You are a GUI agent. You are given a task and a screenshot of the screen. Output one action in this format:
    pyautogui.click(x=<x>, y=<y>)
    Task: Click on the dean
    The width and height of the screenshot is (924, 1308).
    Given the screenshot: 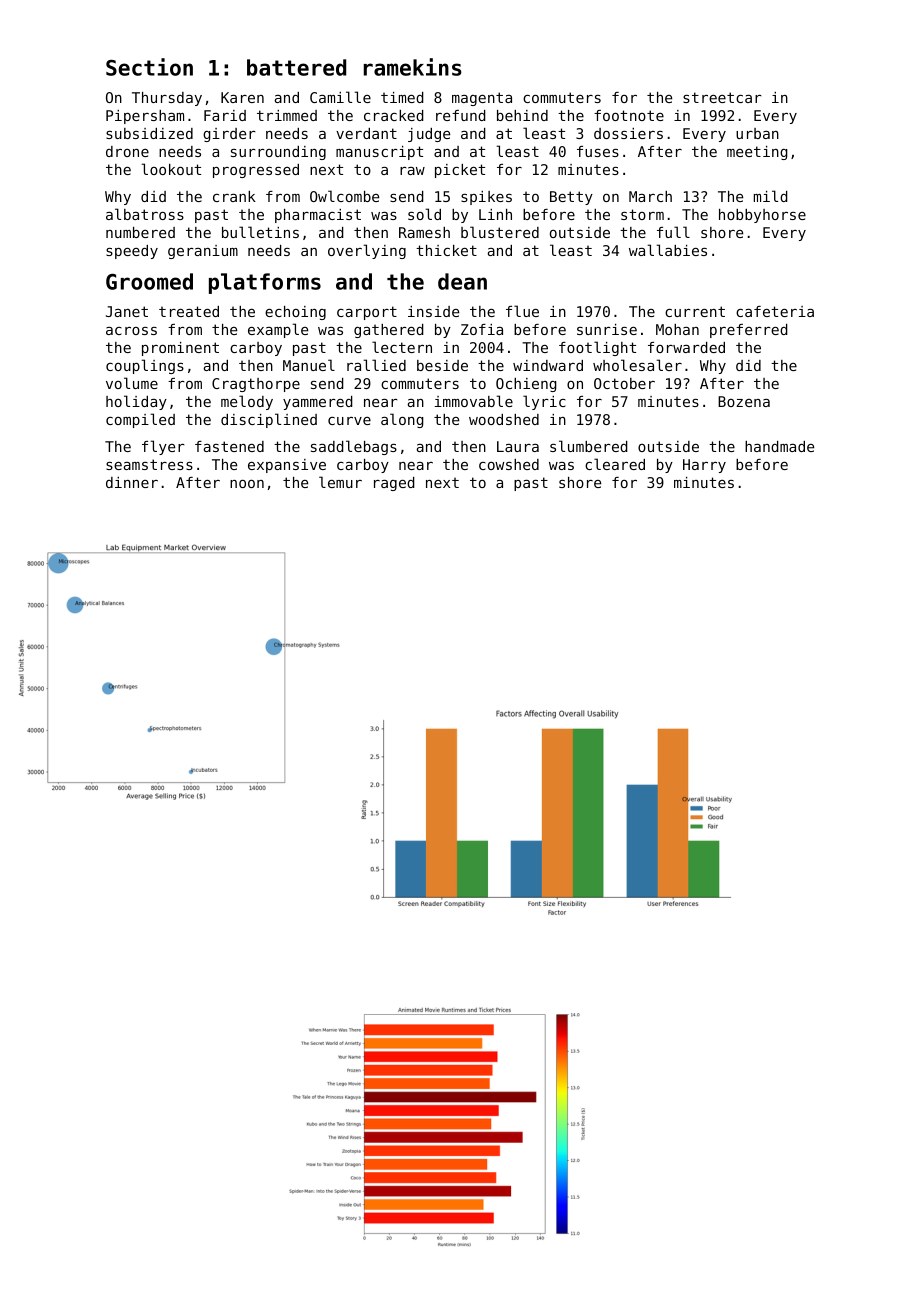 What is the action you would take?
    pyautogui.click(x=462, y=281)
